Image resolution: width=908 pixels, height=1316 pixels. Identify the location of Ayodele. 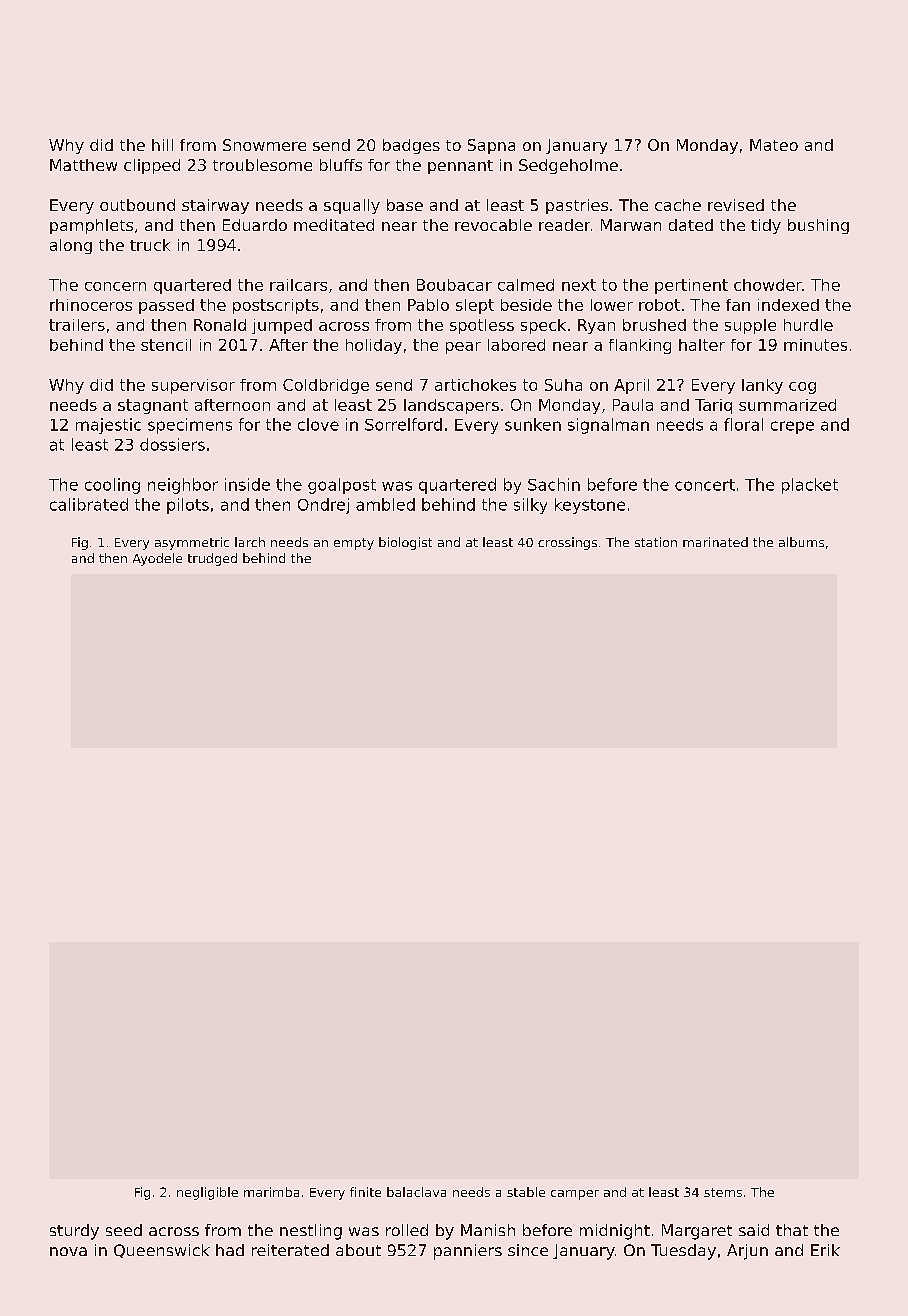
(157, 559).
